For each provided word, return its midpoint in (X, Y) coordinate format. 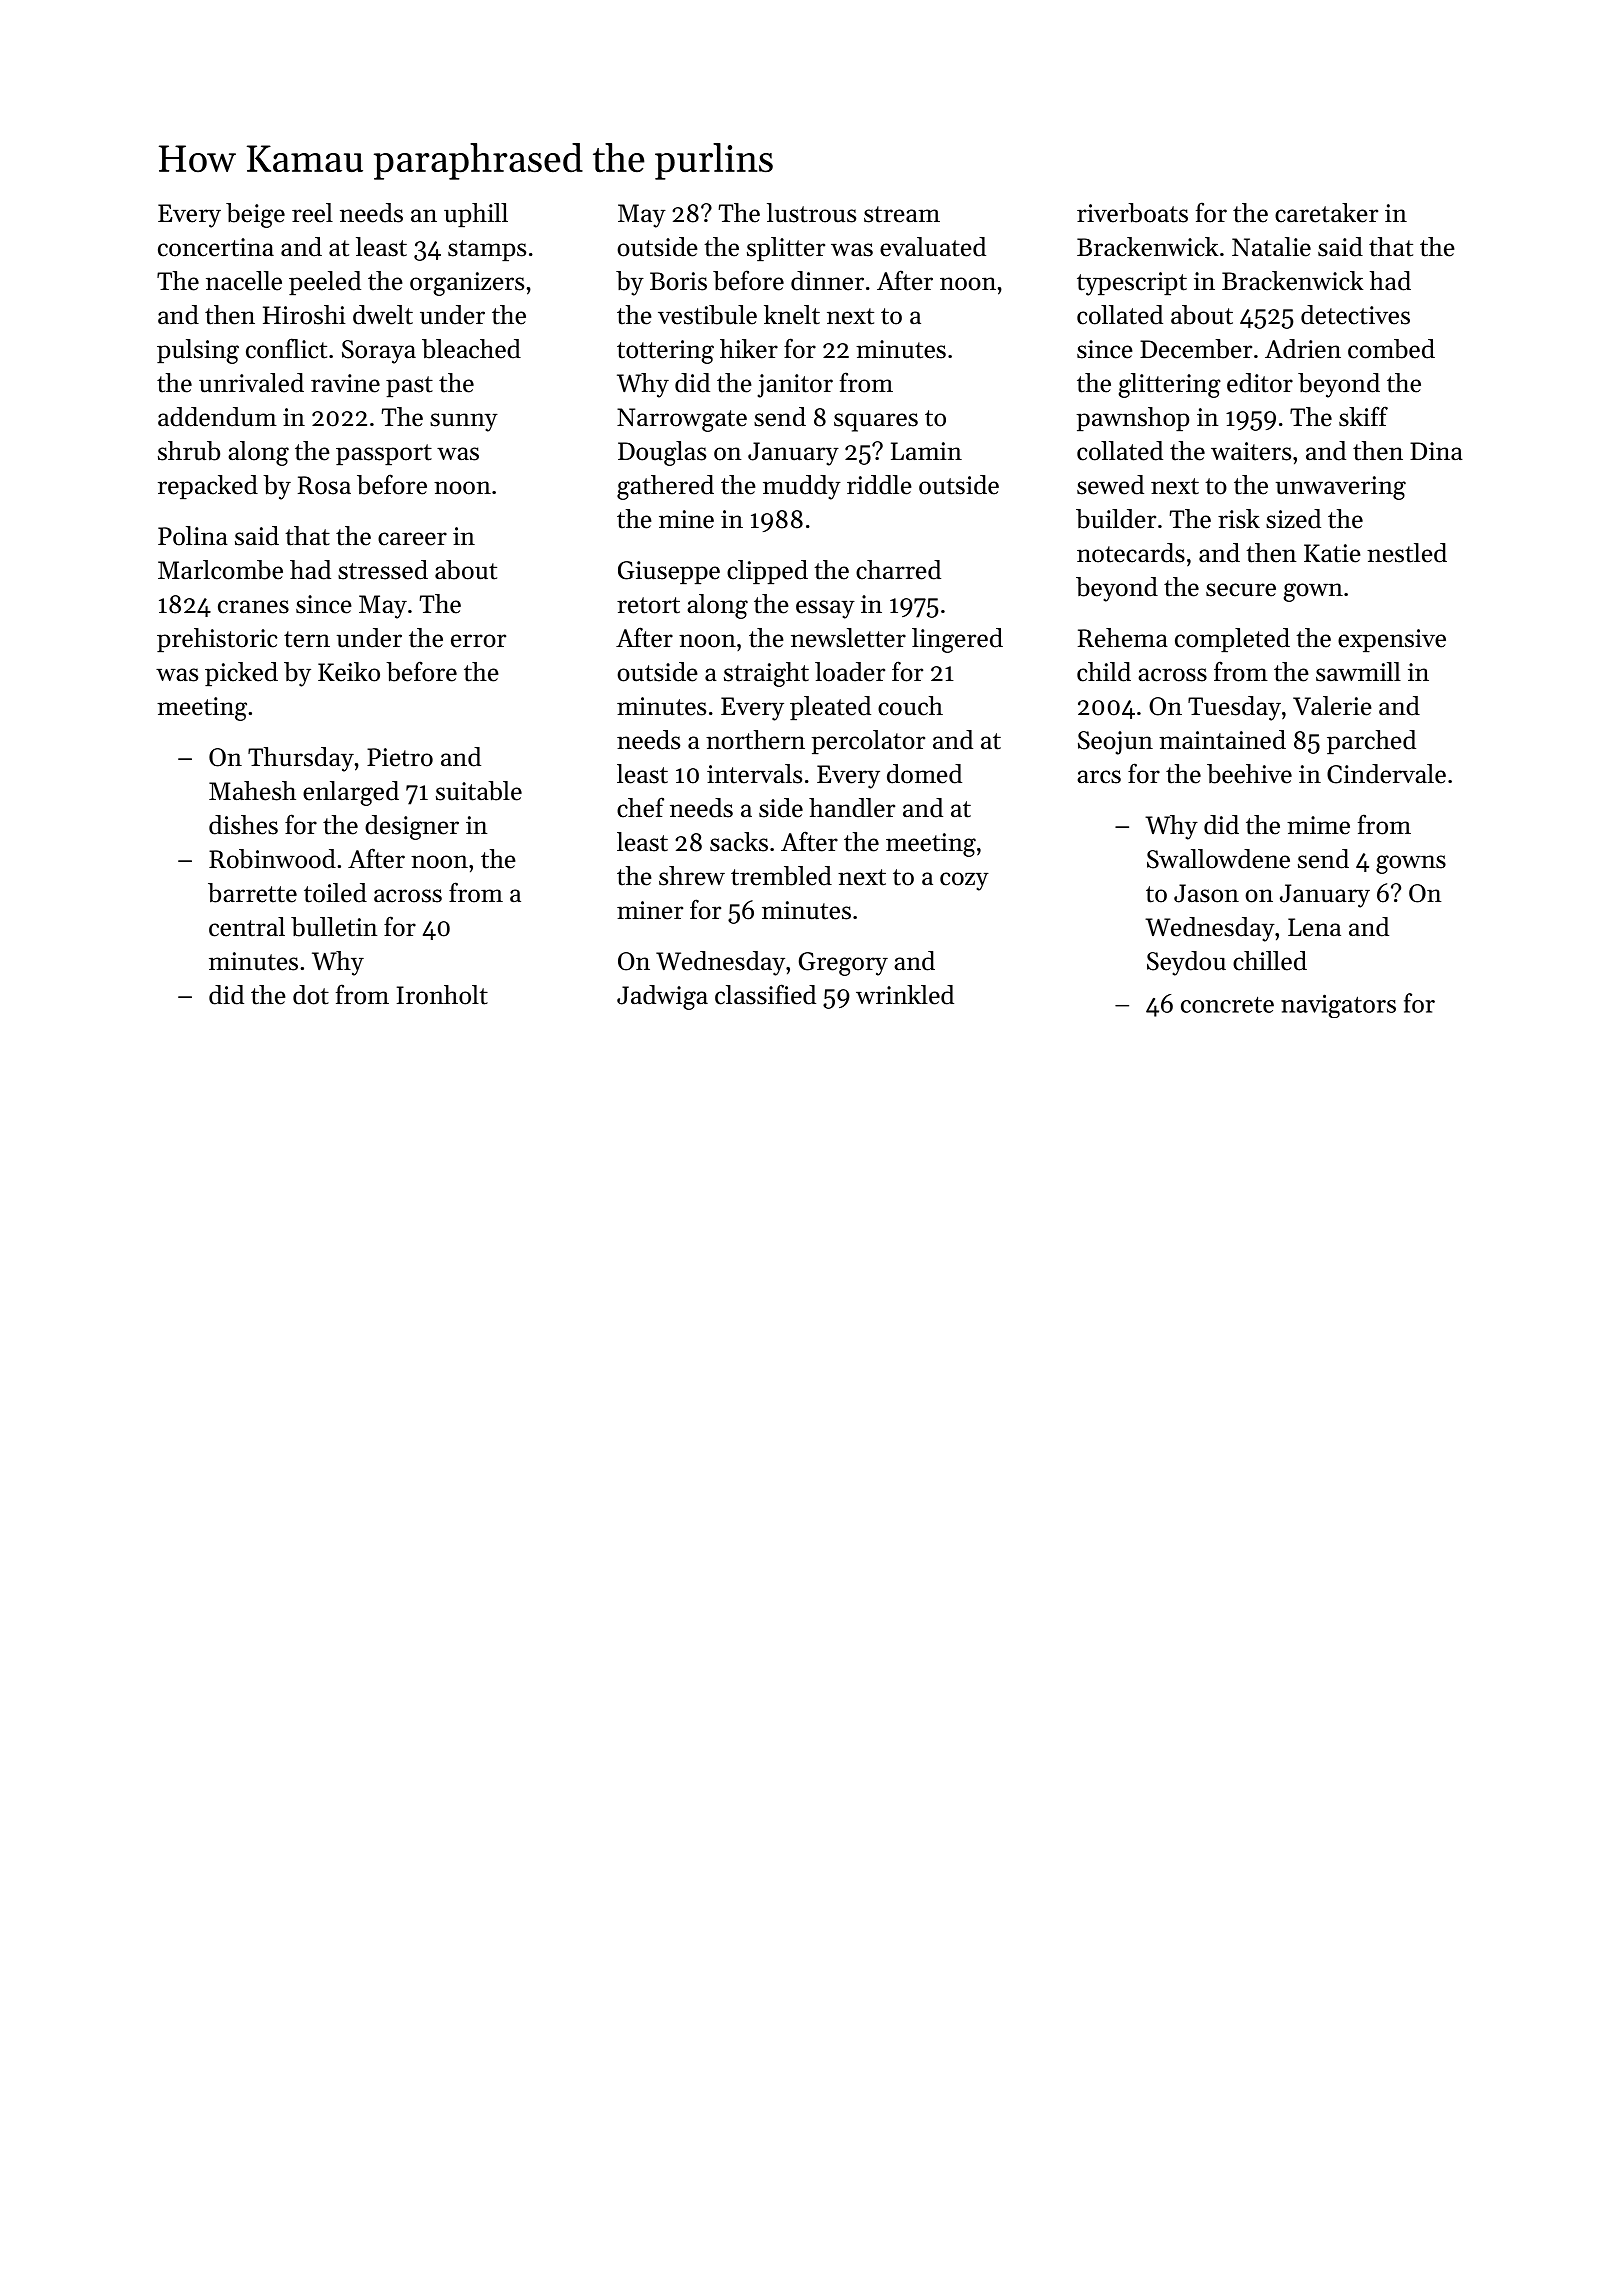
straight (766, 674)
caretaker (1326, 213)
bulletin (334, 927)
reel (312, 213)
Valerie (1332, 706)
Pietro (400, 757)
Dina (1436, 451)
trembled (781, 876)
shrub (189, 451)
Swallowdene (1218, 859)
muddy (802, 487)
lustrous (811, 213)
